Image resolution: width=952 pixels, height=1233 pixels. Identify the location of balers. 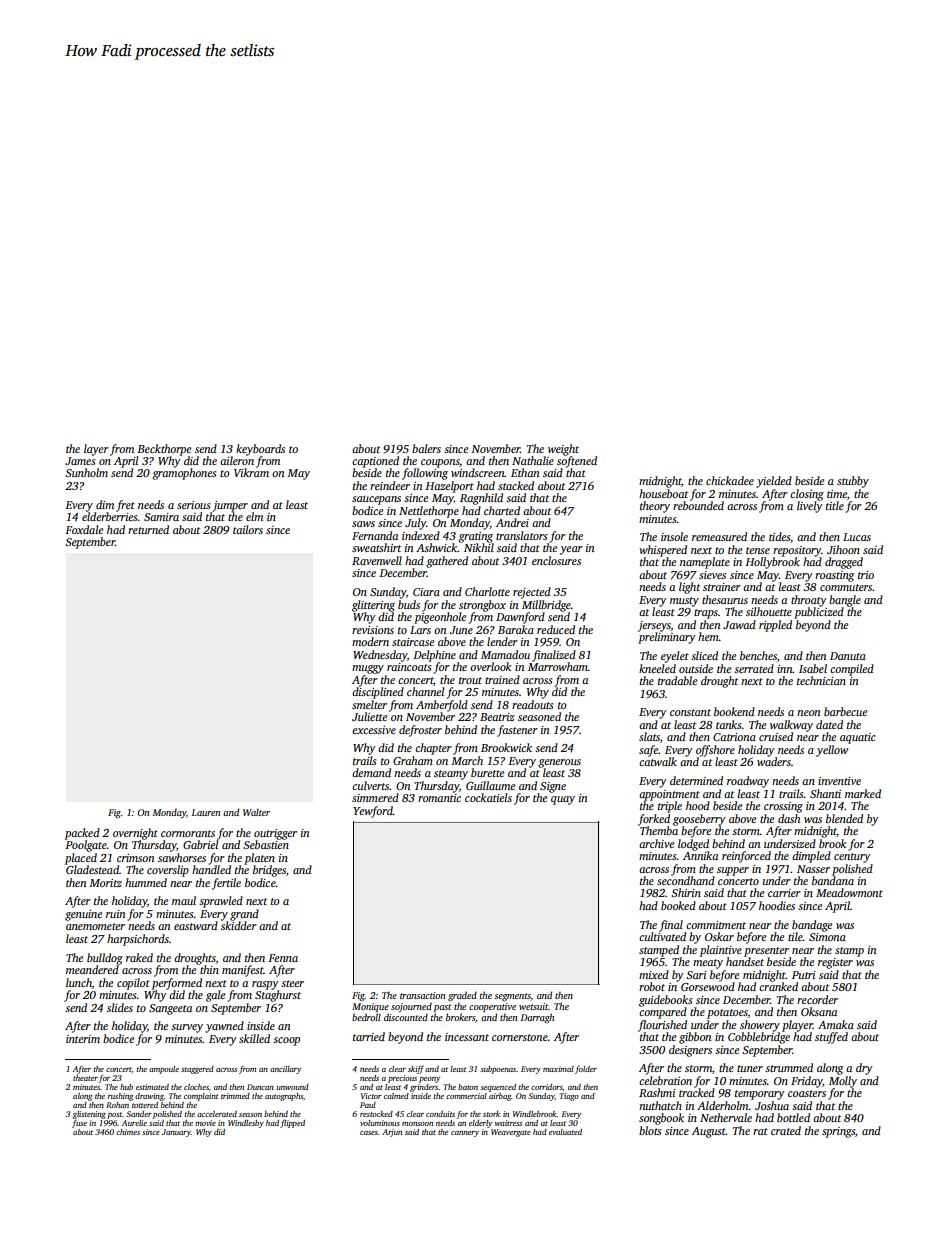
(426, 448).
